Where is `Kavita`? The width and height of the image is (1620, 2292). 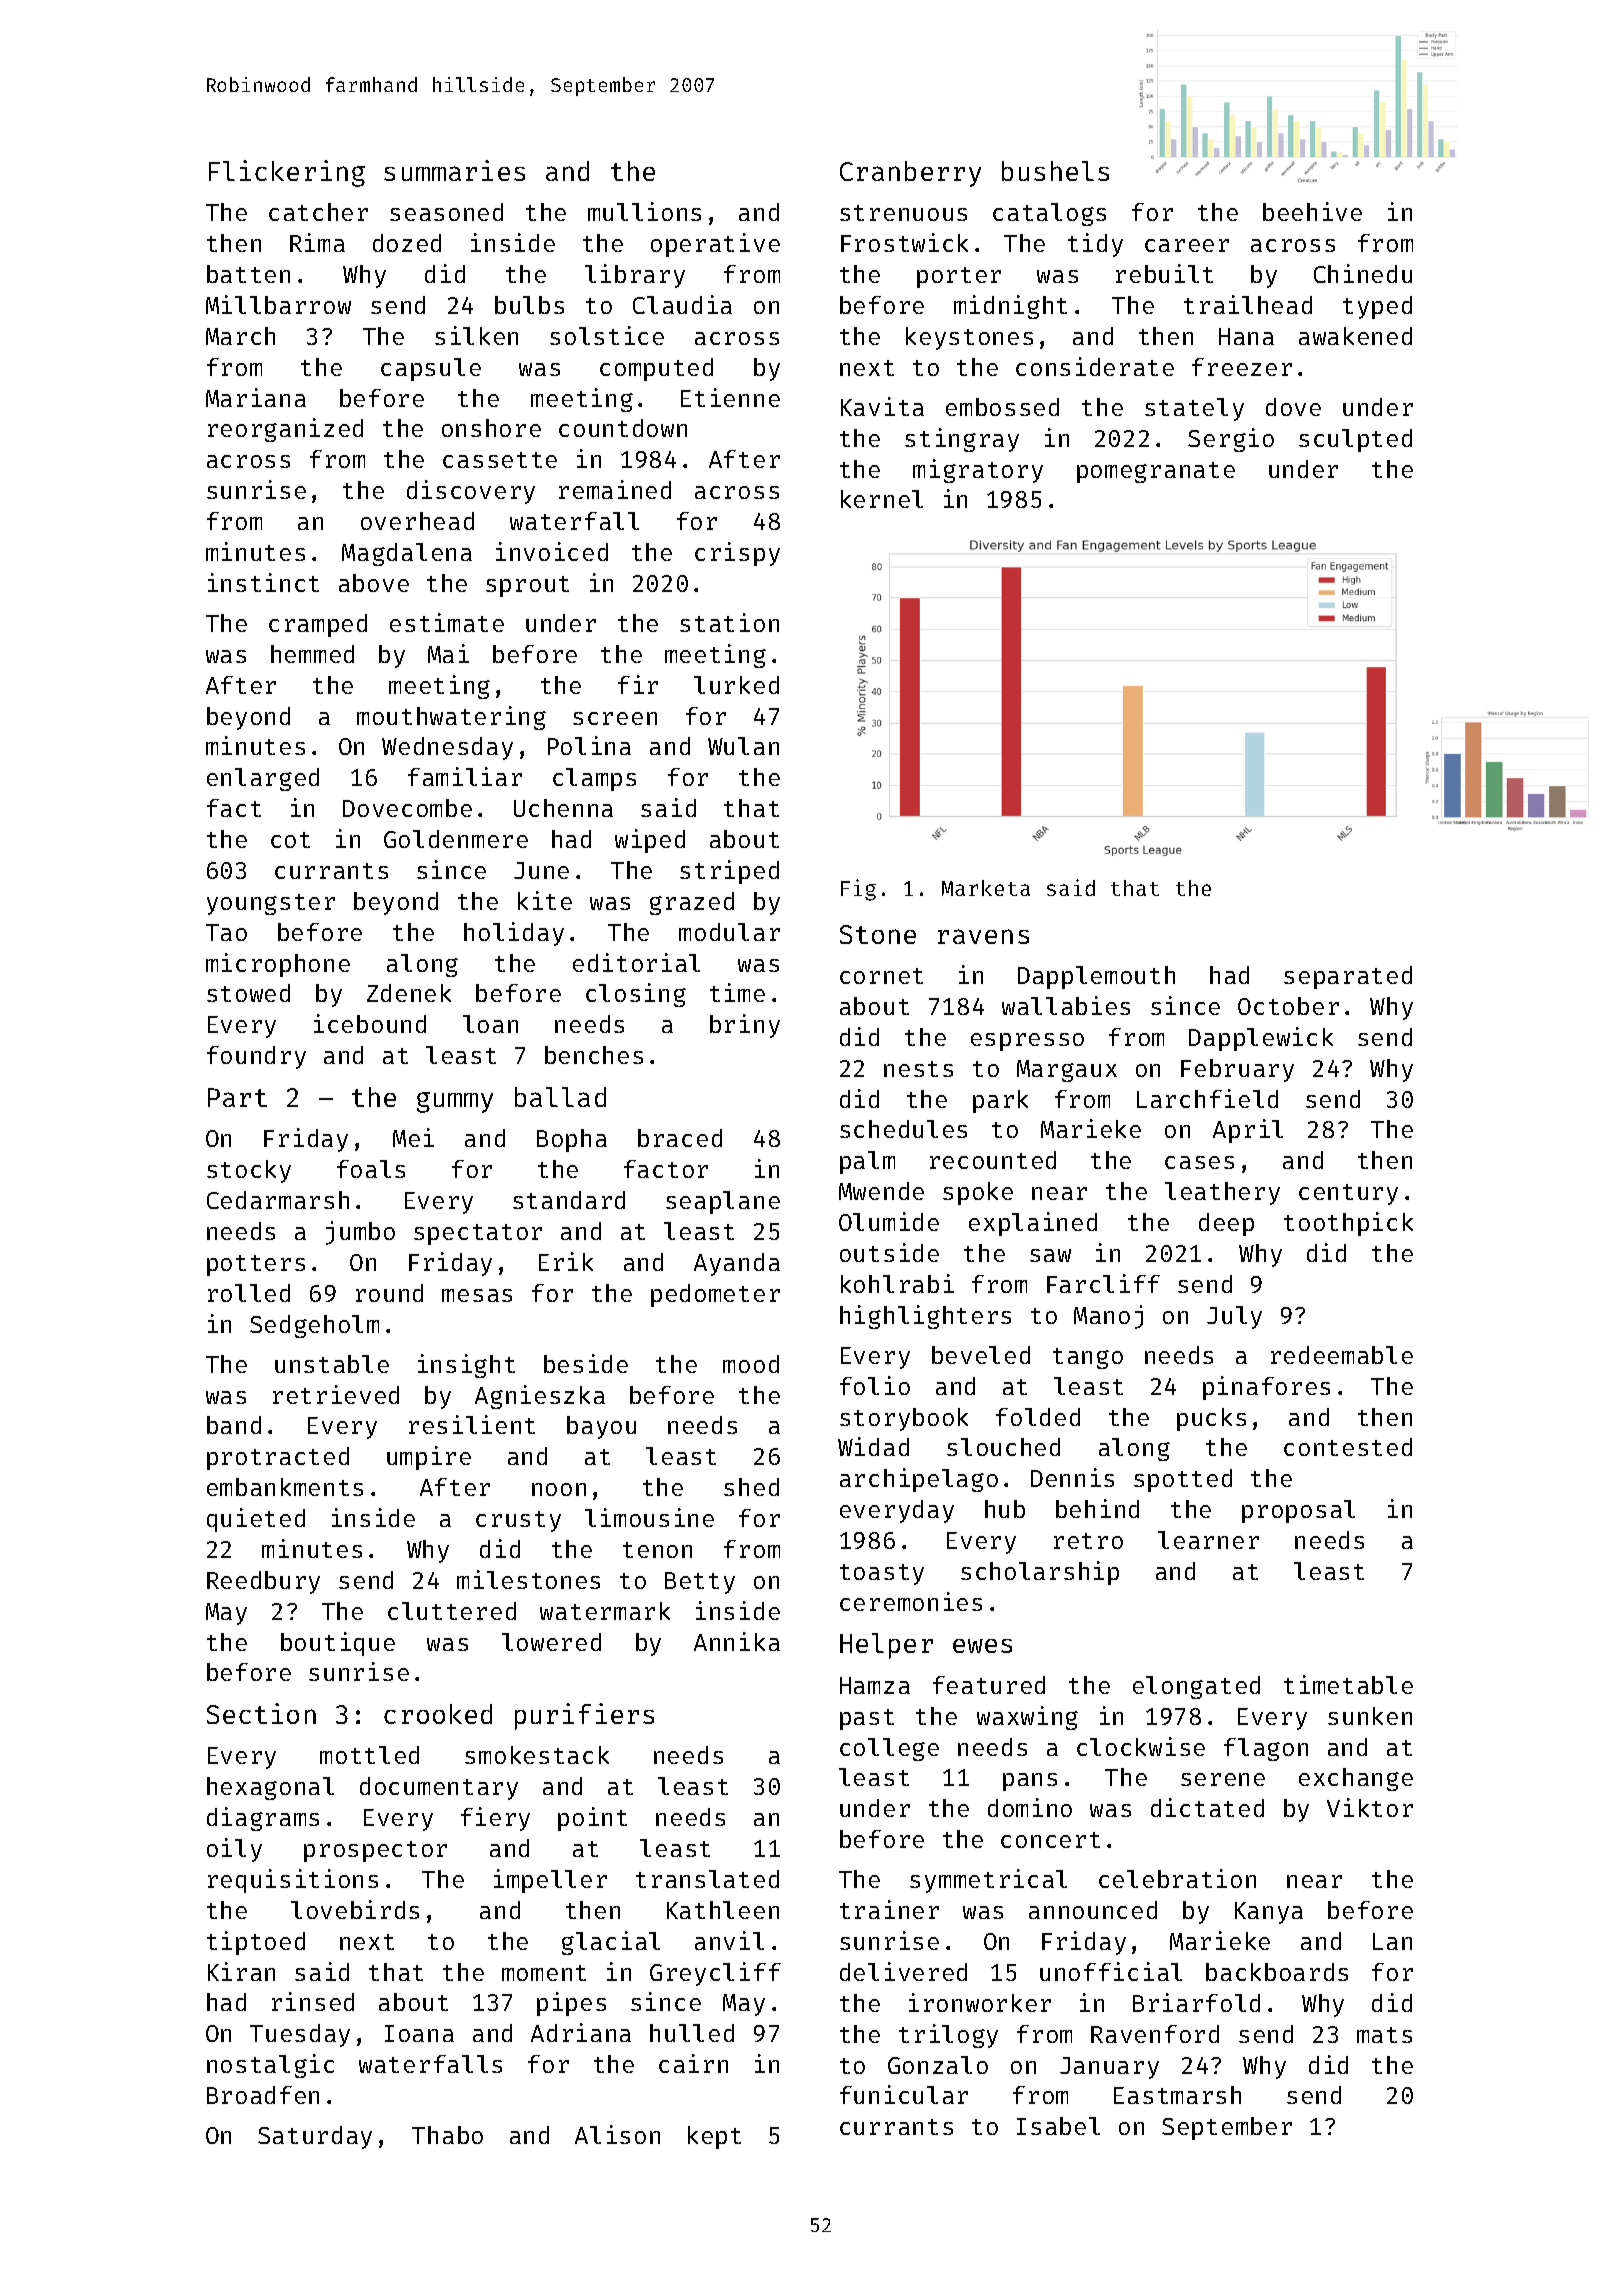
Kavita is located at coordinates (882, 406).
